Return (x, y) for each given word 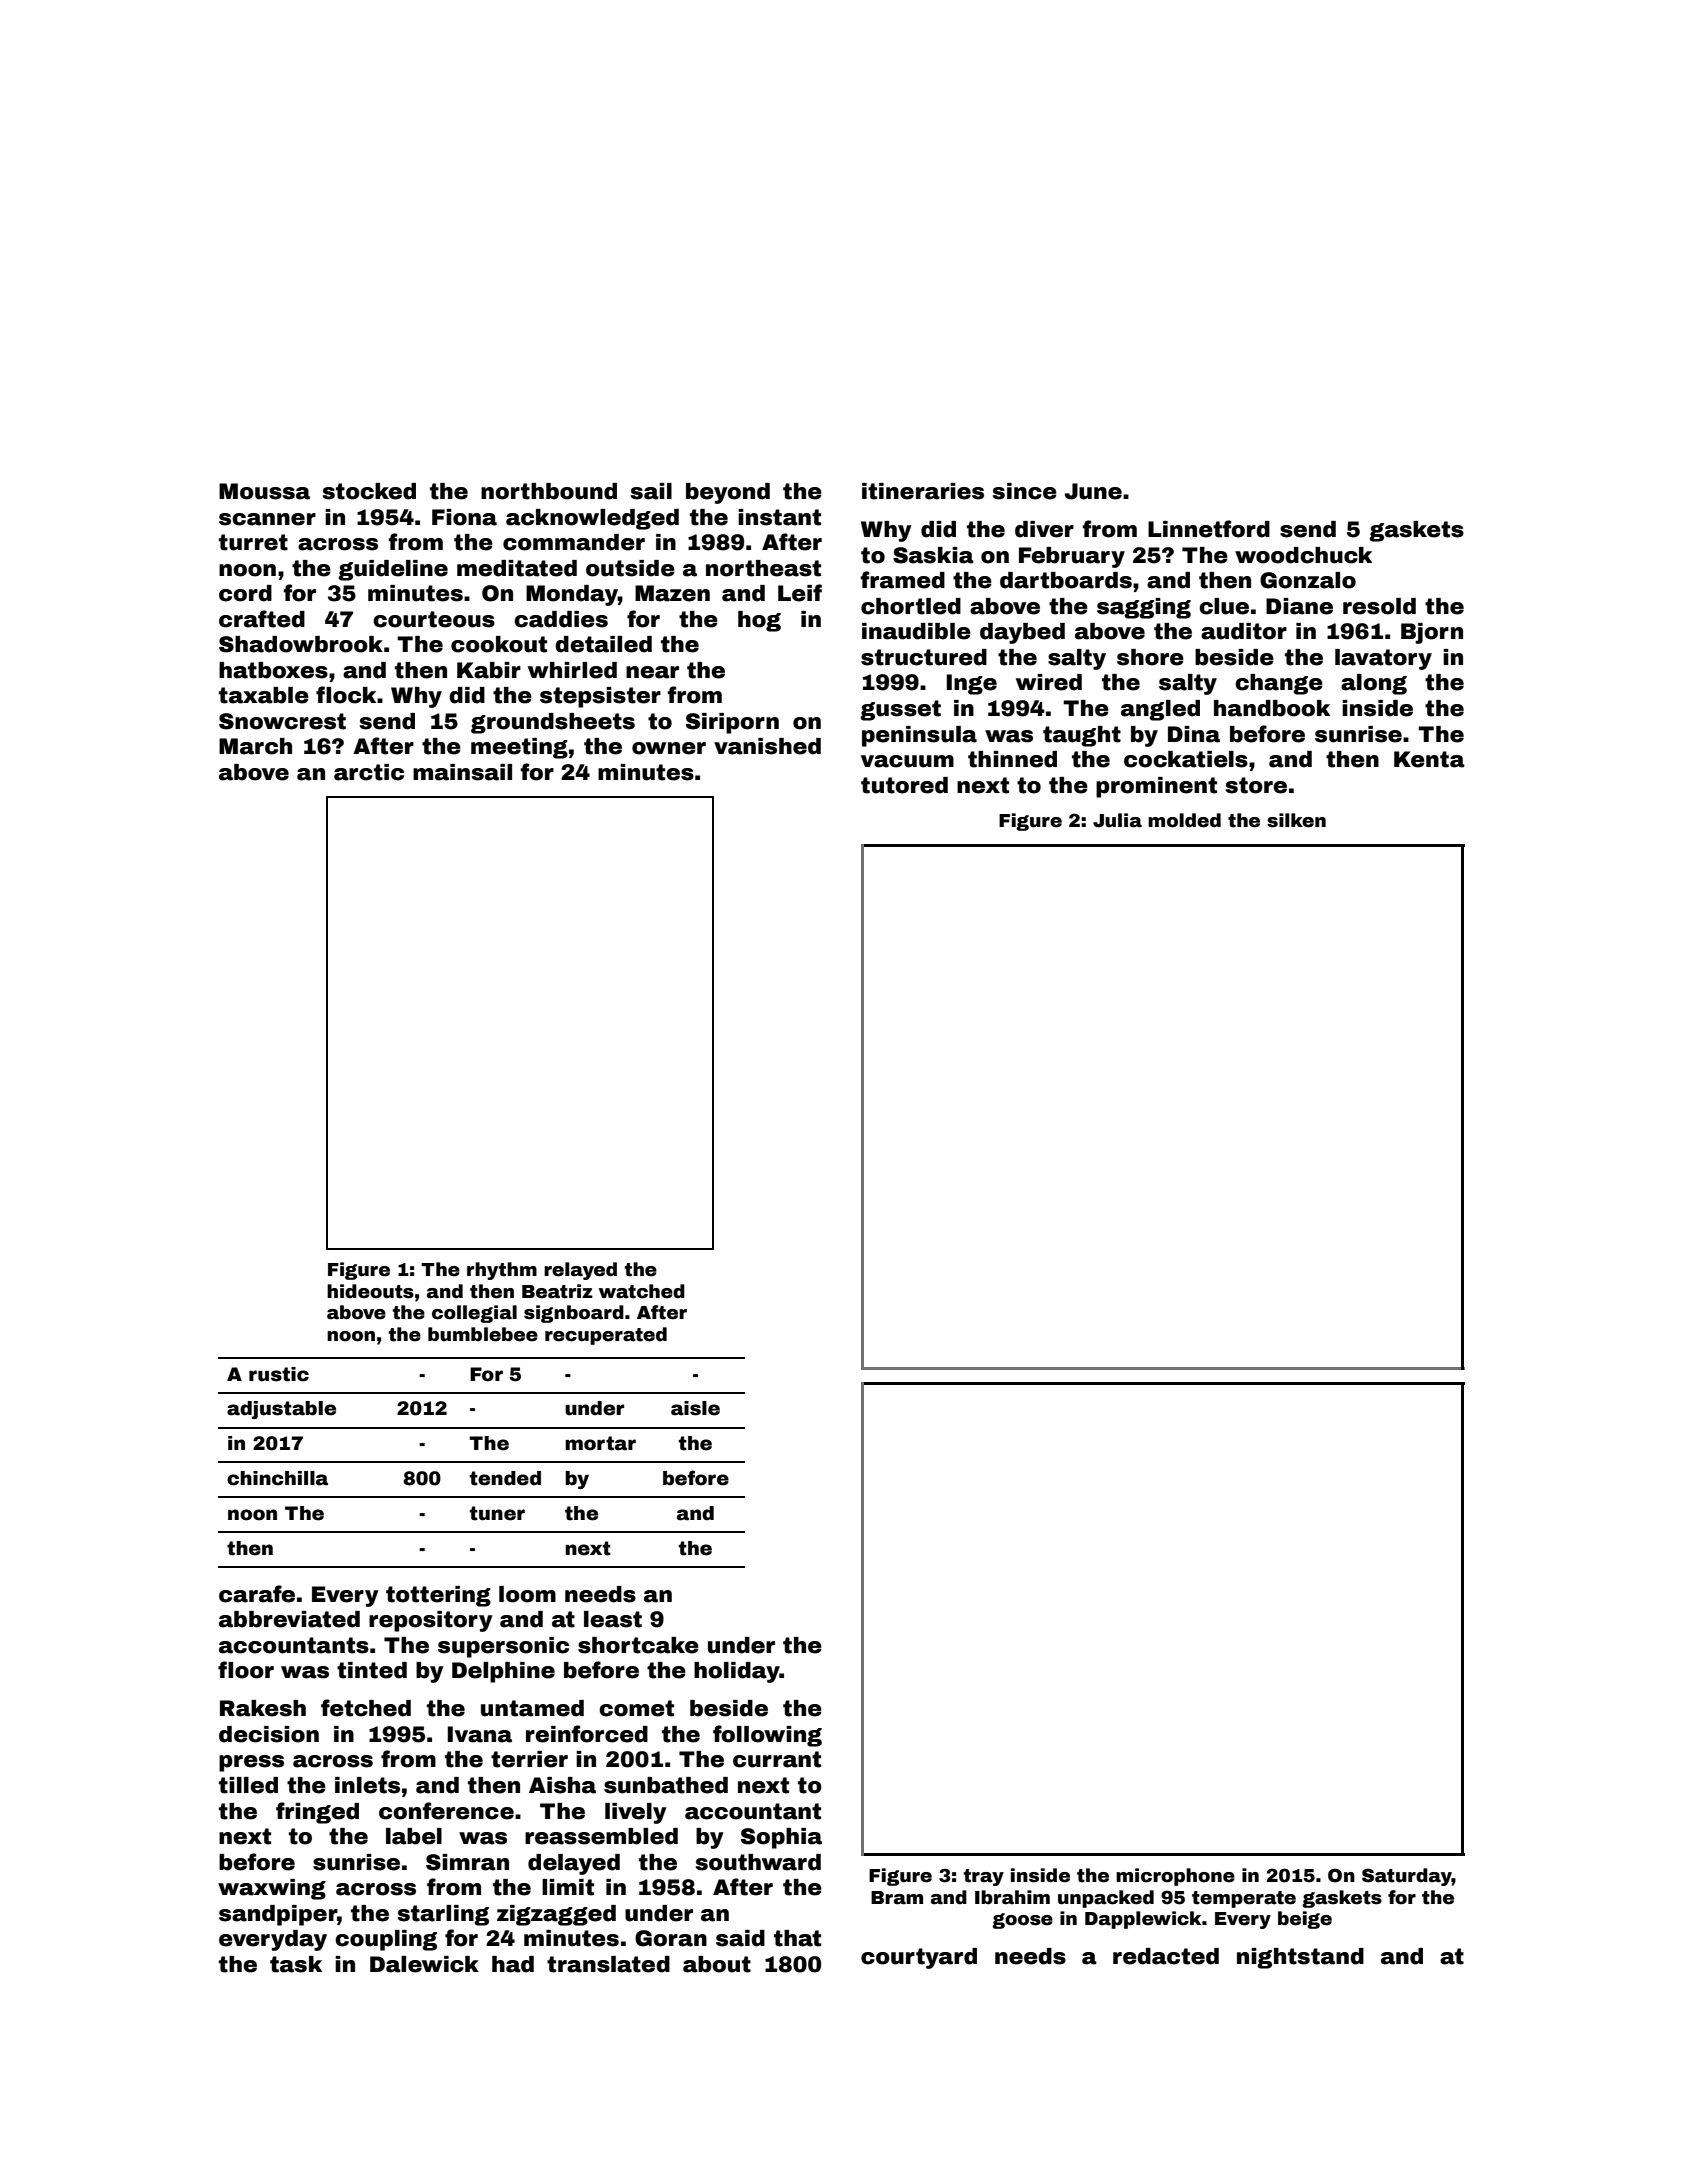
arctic (369, 772)
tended (505, 1478)
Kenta (1429, 759)
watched (642, 1291)
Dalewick (424, 1964)
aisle (695, 1408)
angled (1160, 710)
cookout (499, 644)
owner (669, 748)
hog (759, 621)
